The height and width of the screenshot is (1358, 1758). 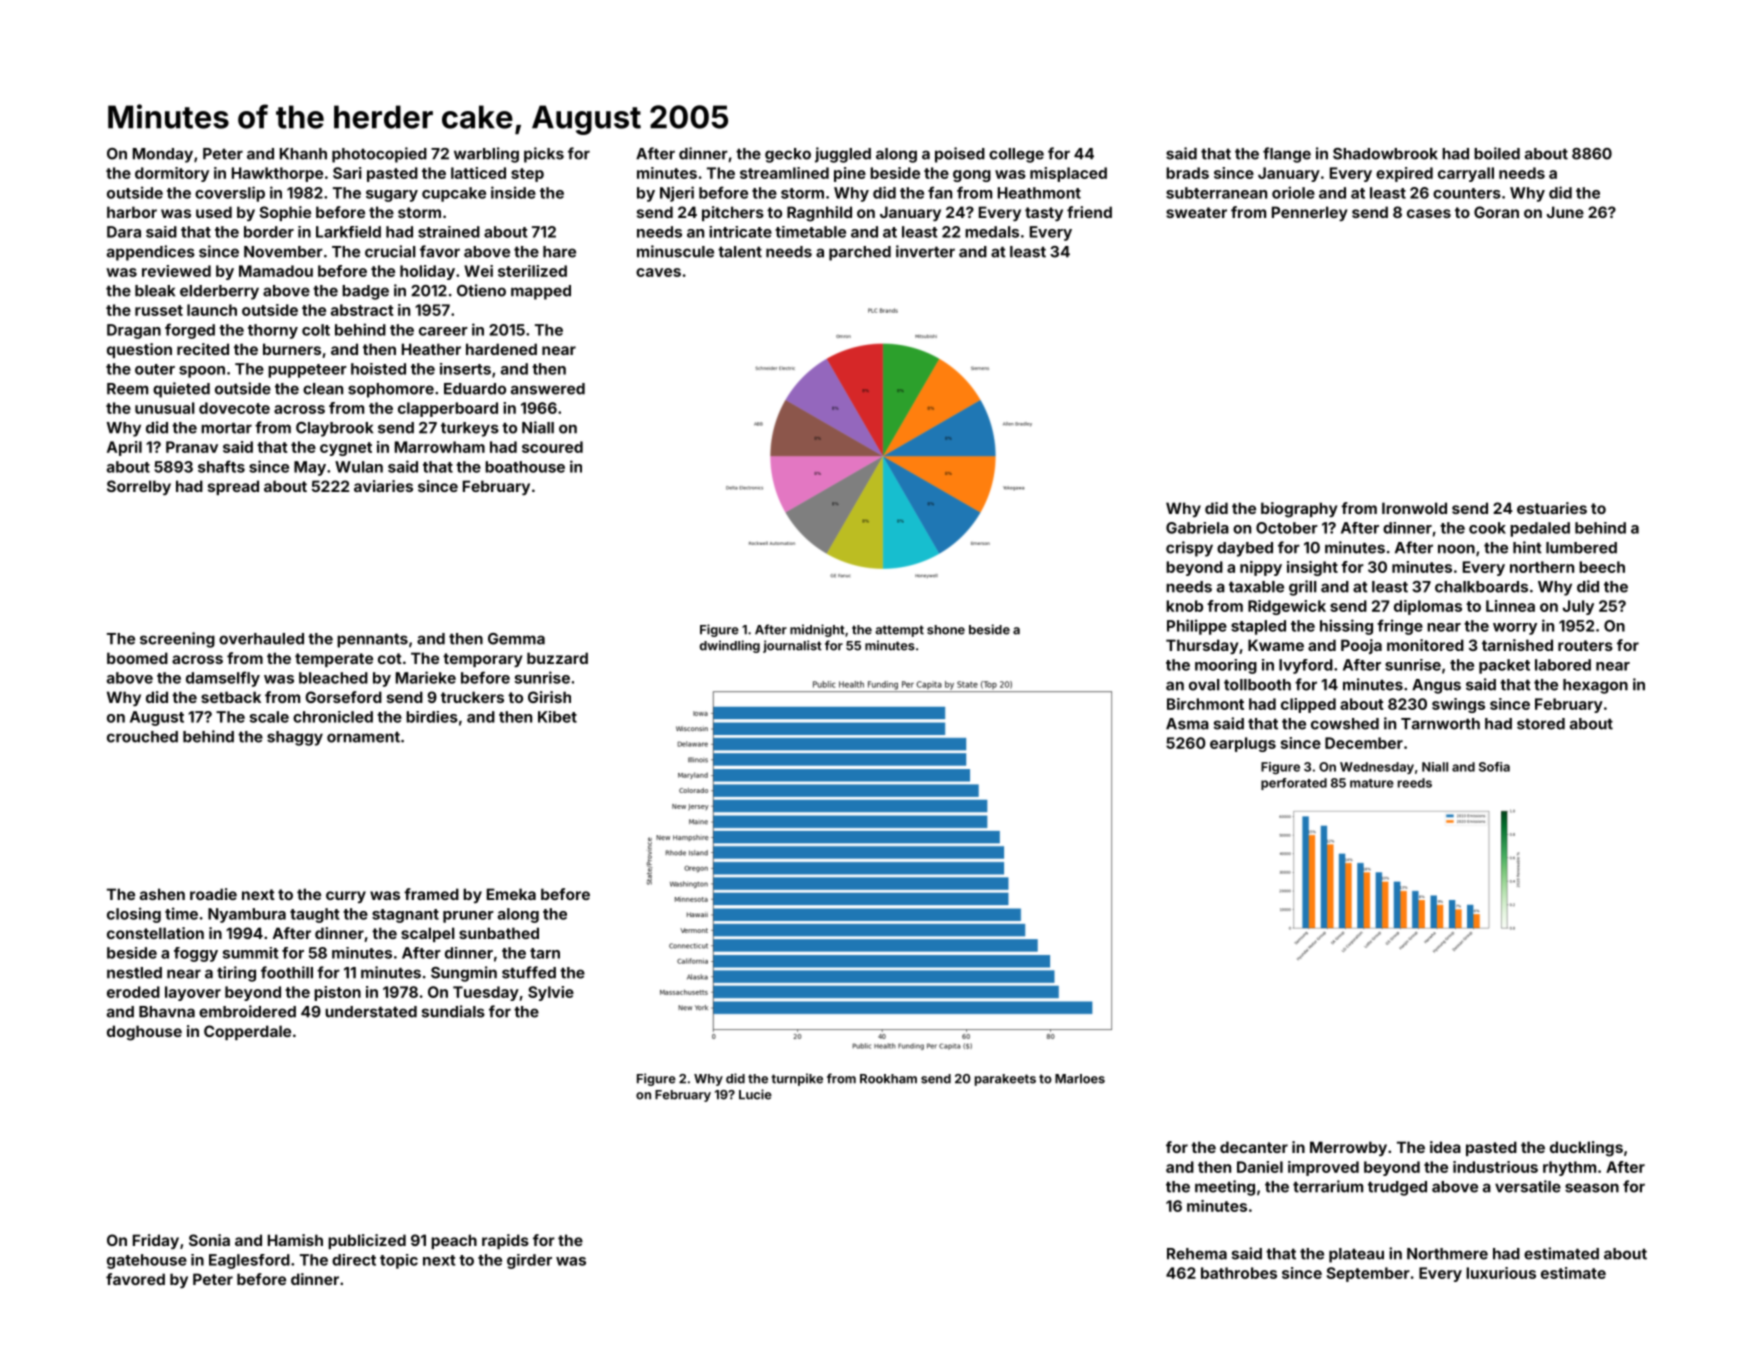 What do you see at coordinates (1080, 1079) in the screenshot?
I see `Marloes` at bounding box center [1080, 1079].
